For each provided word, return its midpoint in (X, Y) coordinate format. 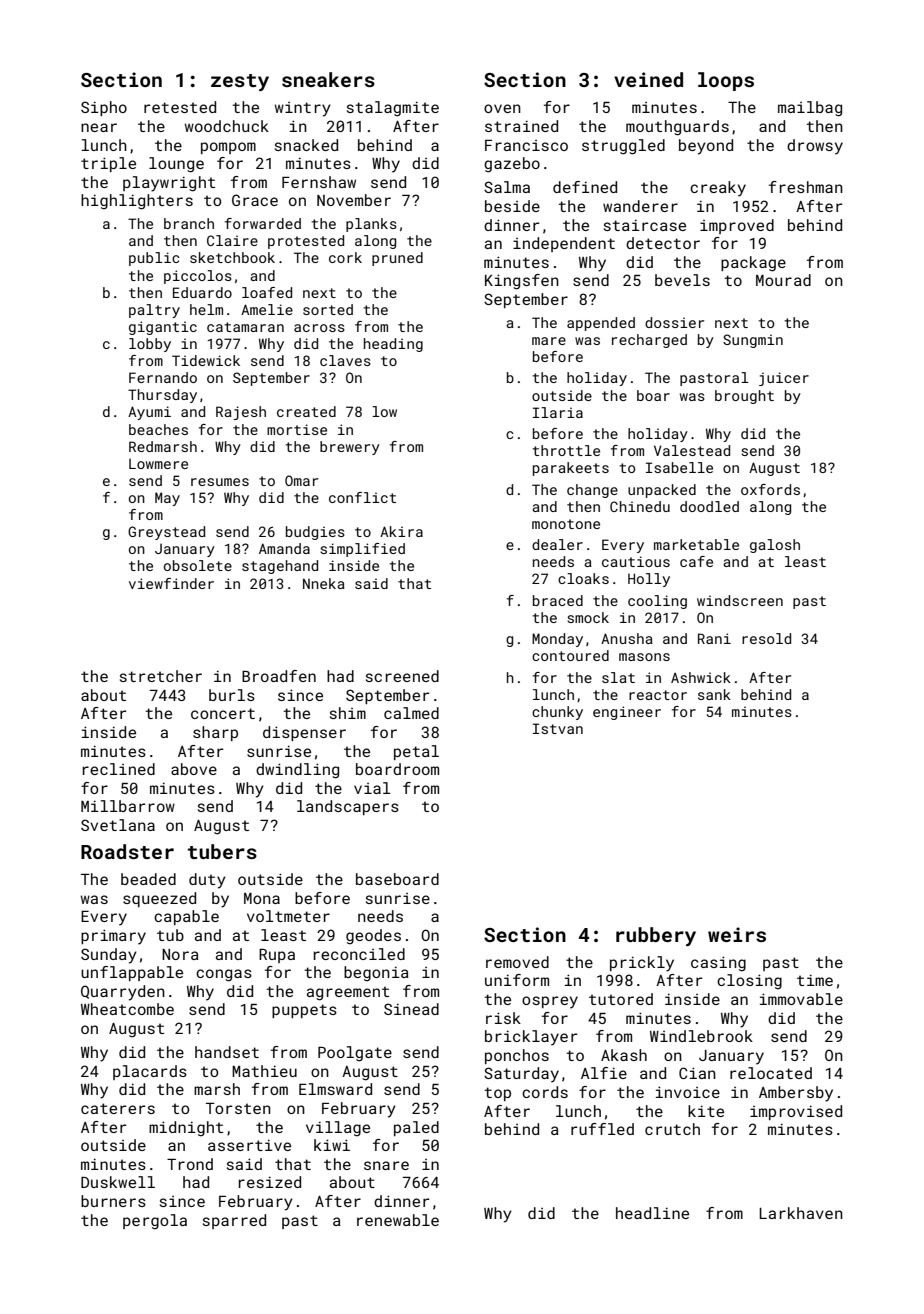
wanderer (640, 206)
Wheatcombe (127, 1009)
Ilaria (558, 412)
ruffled (602, 1129)
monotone (566, 524)
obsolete (198, 565)
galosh (775, 546)
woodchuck (227, 126)
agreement (348, 993)
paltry (154, 311)
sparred (234, 1221)
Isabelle (679, 467)
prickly (642, 964)
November (354, 200)
